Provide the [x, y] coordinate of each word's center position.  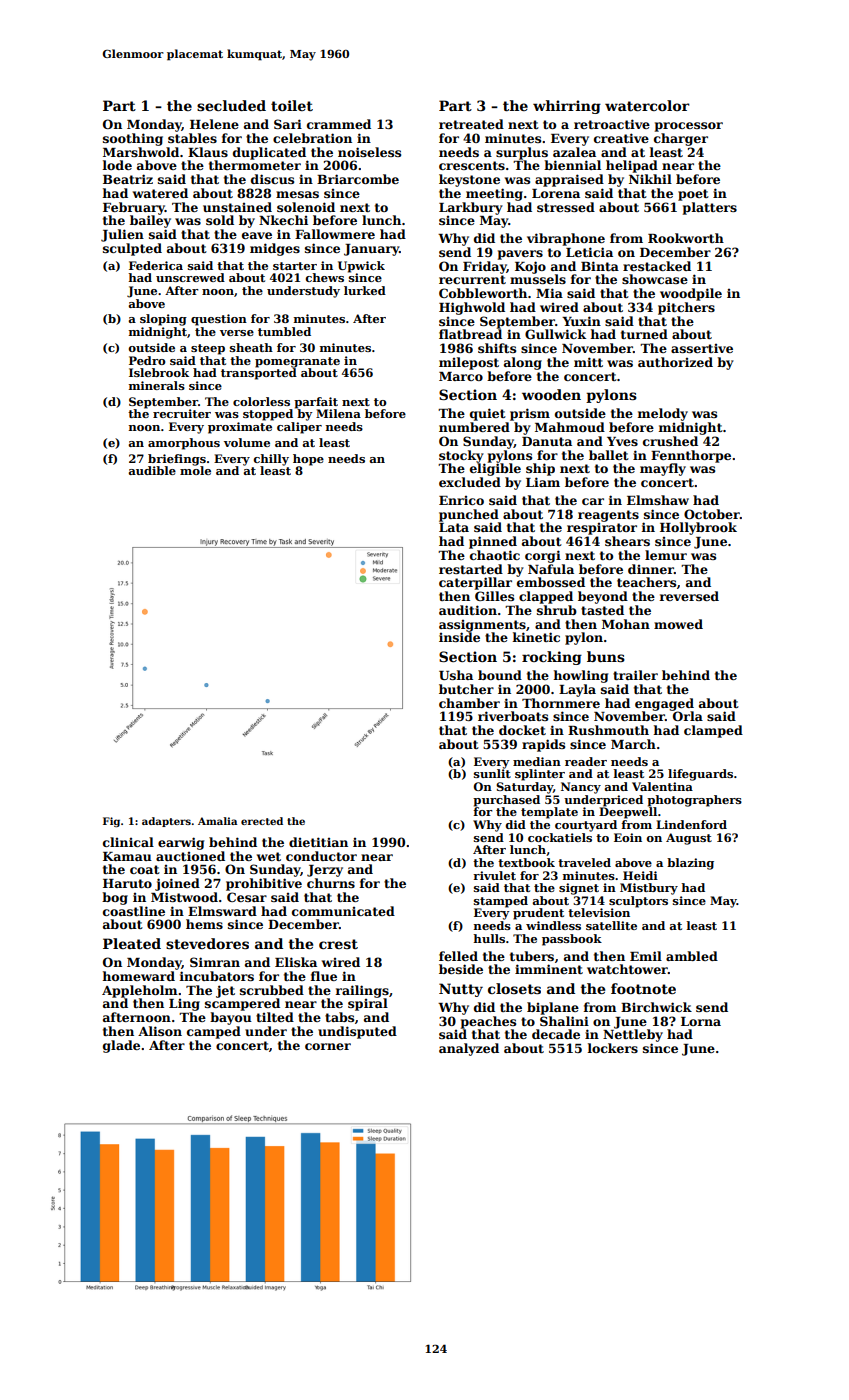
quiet [488, 414]
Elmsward [222, 911]
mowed [678, 624]
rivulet [494, 875]
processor [689, 127]
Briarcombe [358, 179]
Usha [456, 675]
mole [195, 470]
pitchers [686, 308]
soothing [133, 139]
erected [262, 821]
